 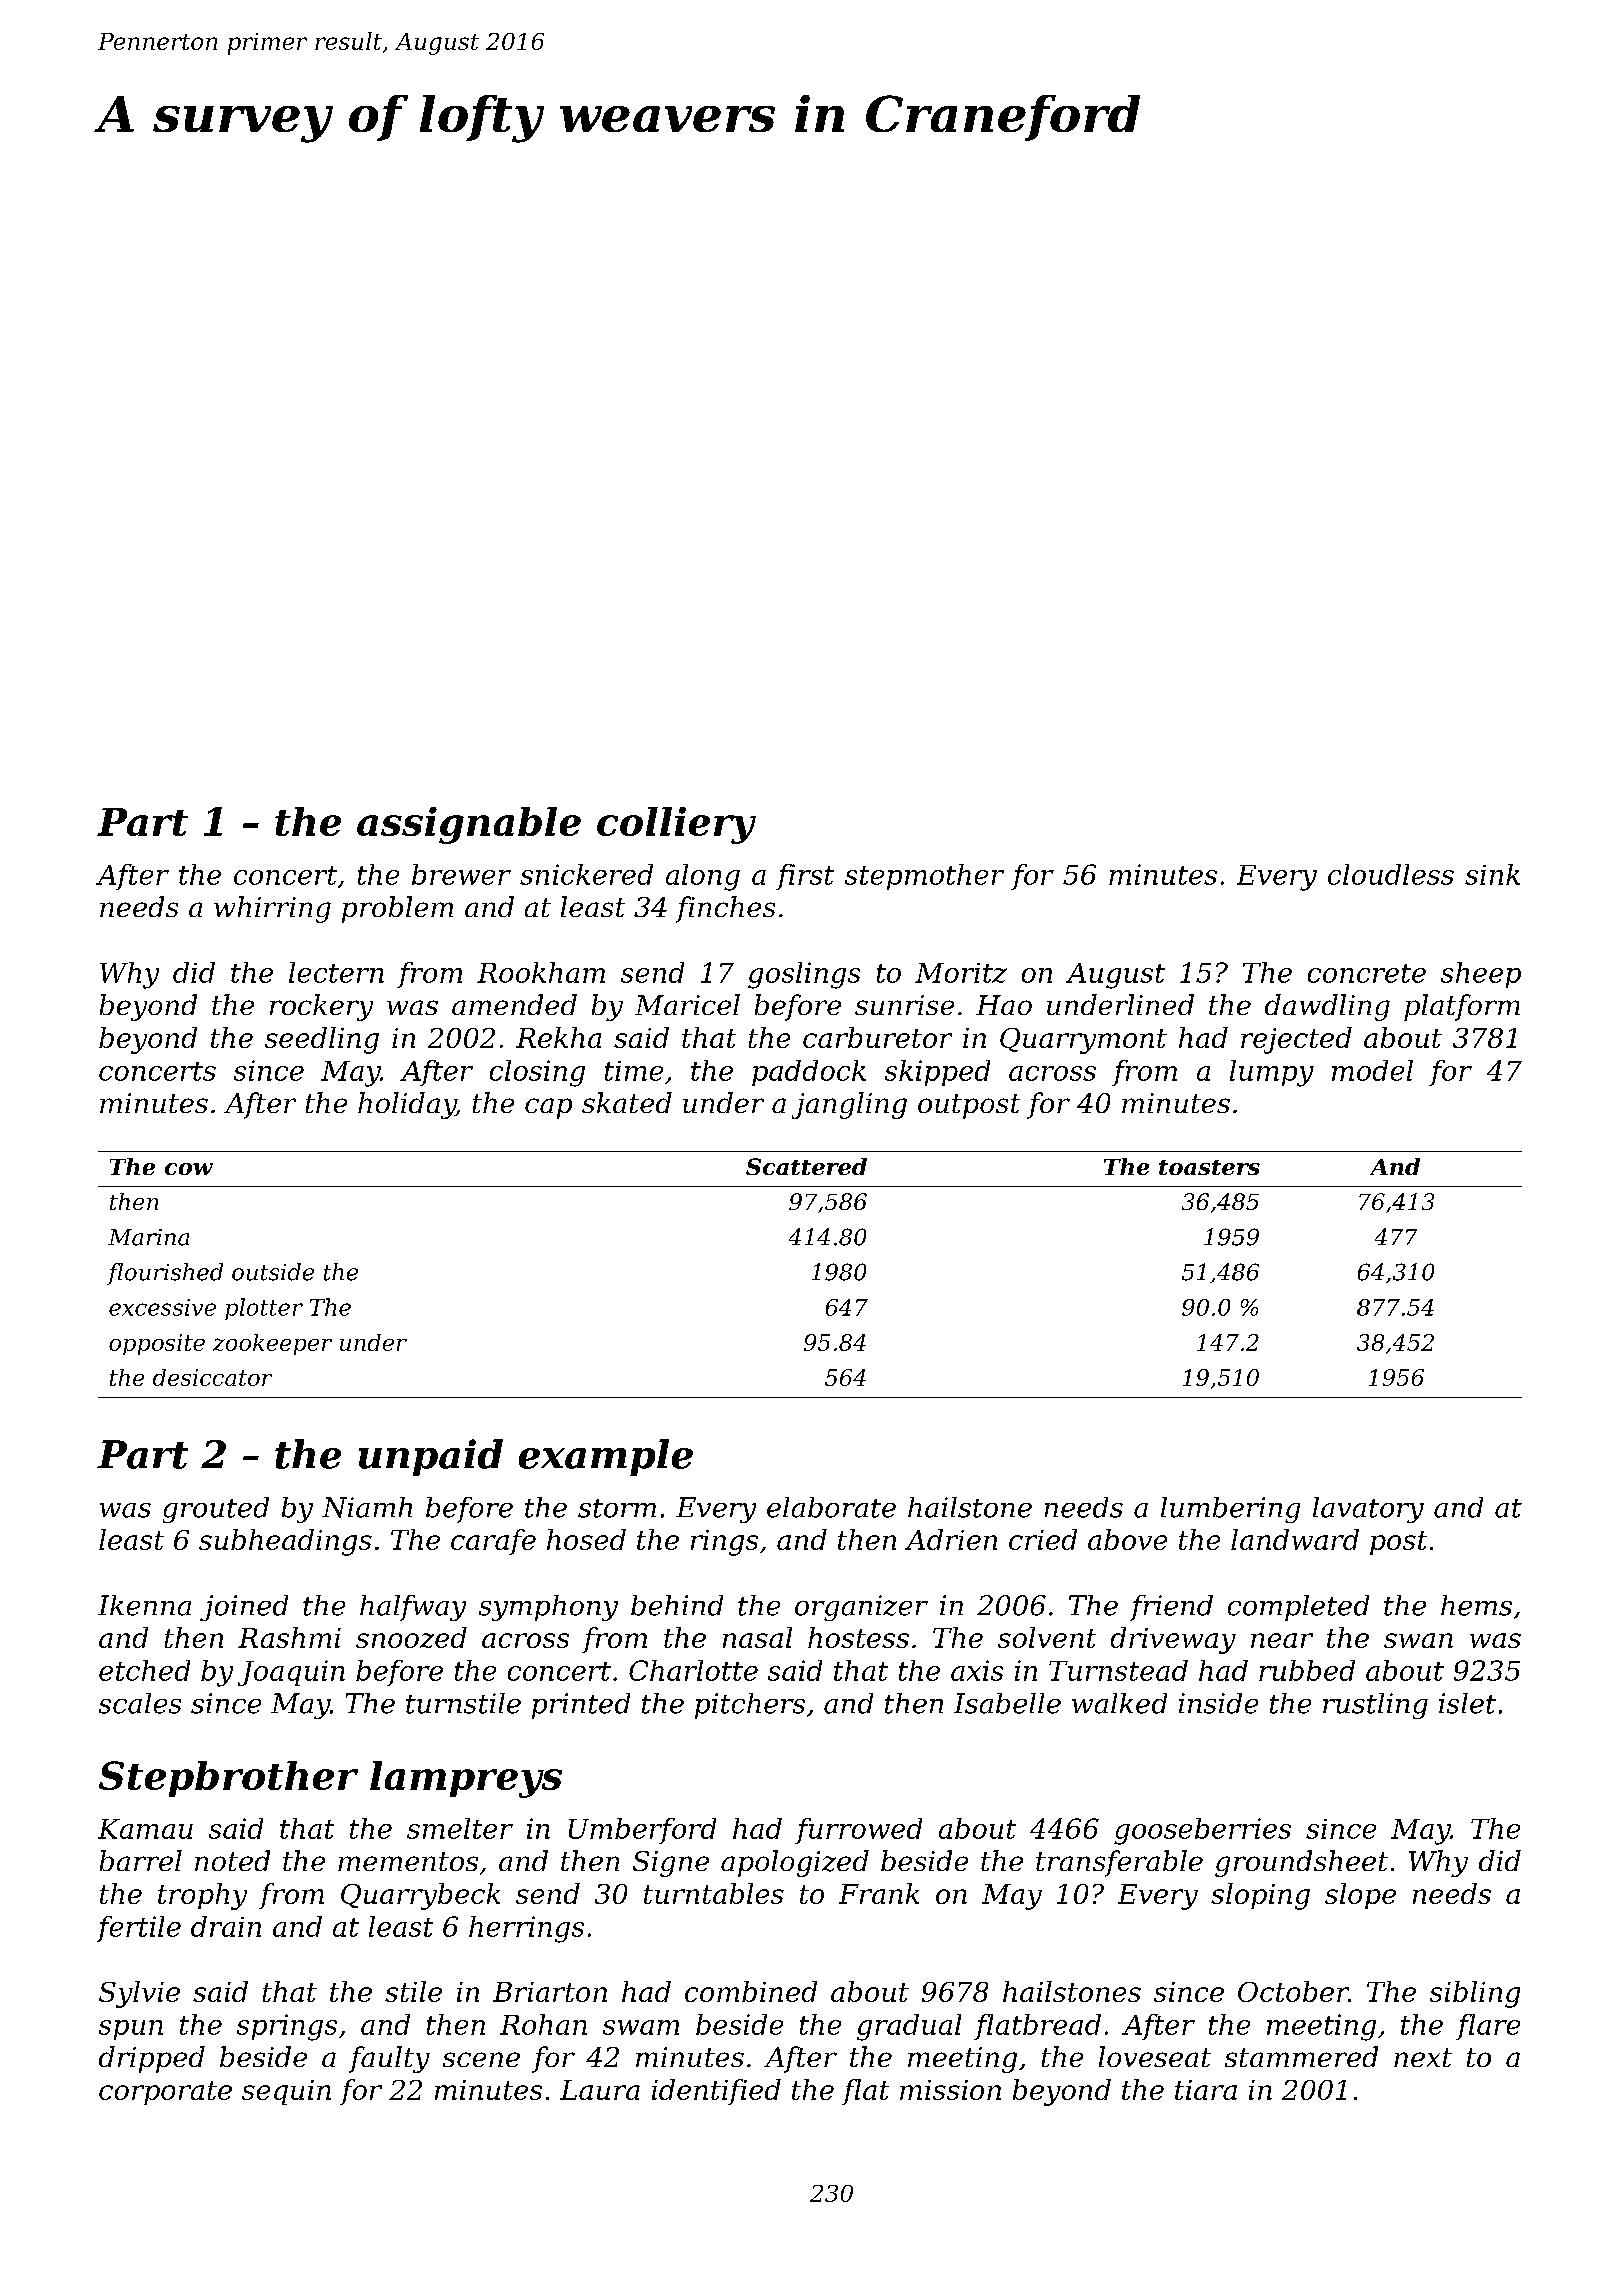 What do you see at coordinates (1047, 1637) in the page?
I see `solvent` at bounding box center [1047, 1637].
